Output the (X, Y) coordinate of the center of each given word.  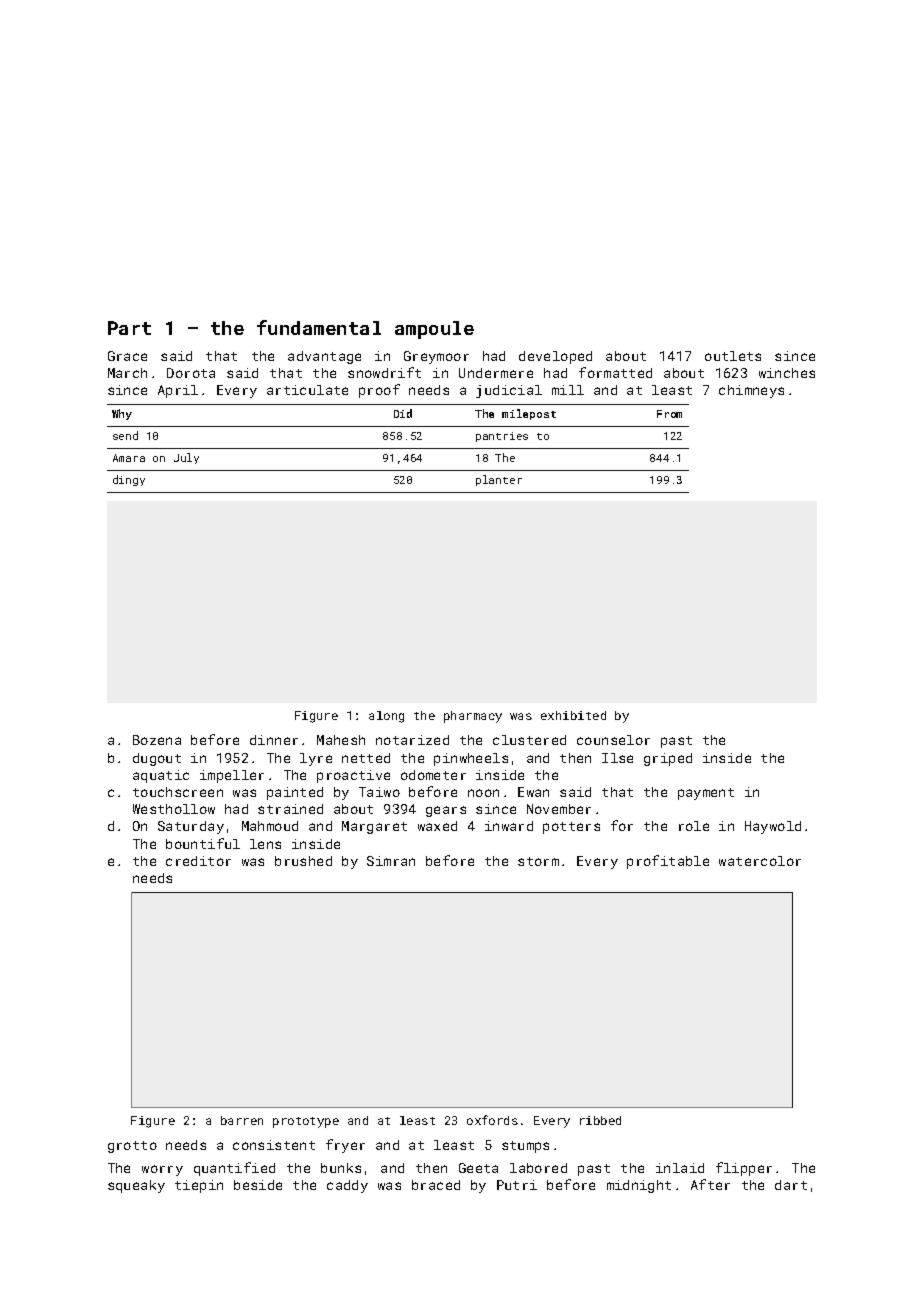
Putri (517, 1185)
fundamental (319, 327)
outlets (733, 356)
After (710, 1184)
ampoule (434, 330)
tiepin (199, 1186)
